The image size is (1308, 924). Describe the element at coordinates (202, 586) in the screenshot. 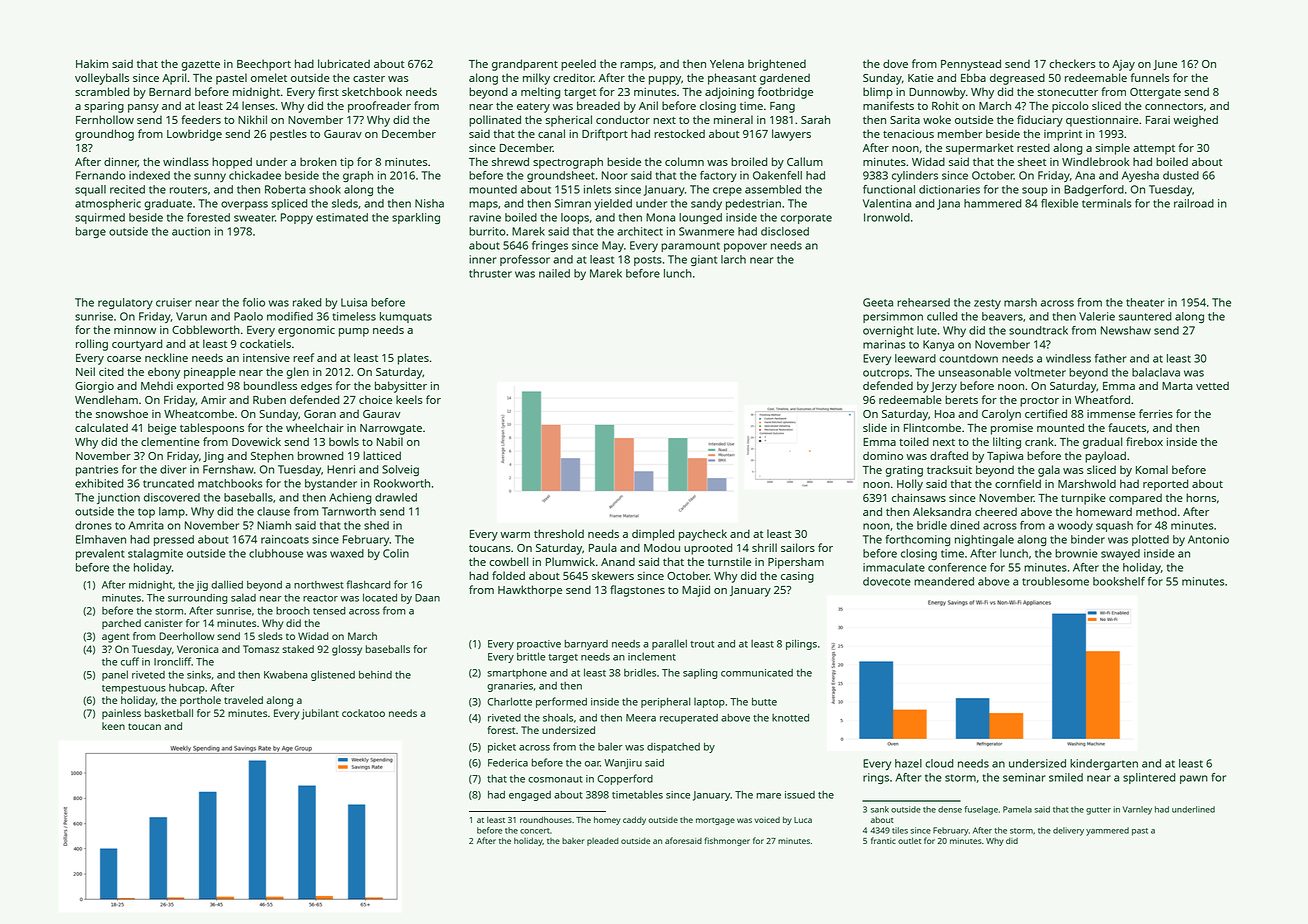

I see `jig` at that location.
